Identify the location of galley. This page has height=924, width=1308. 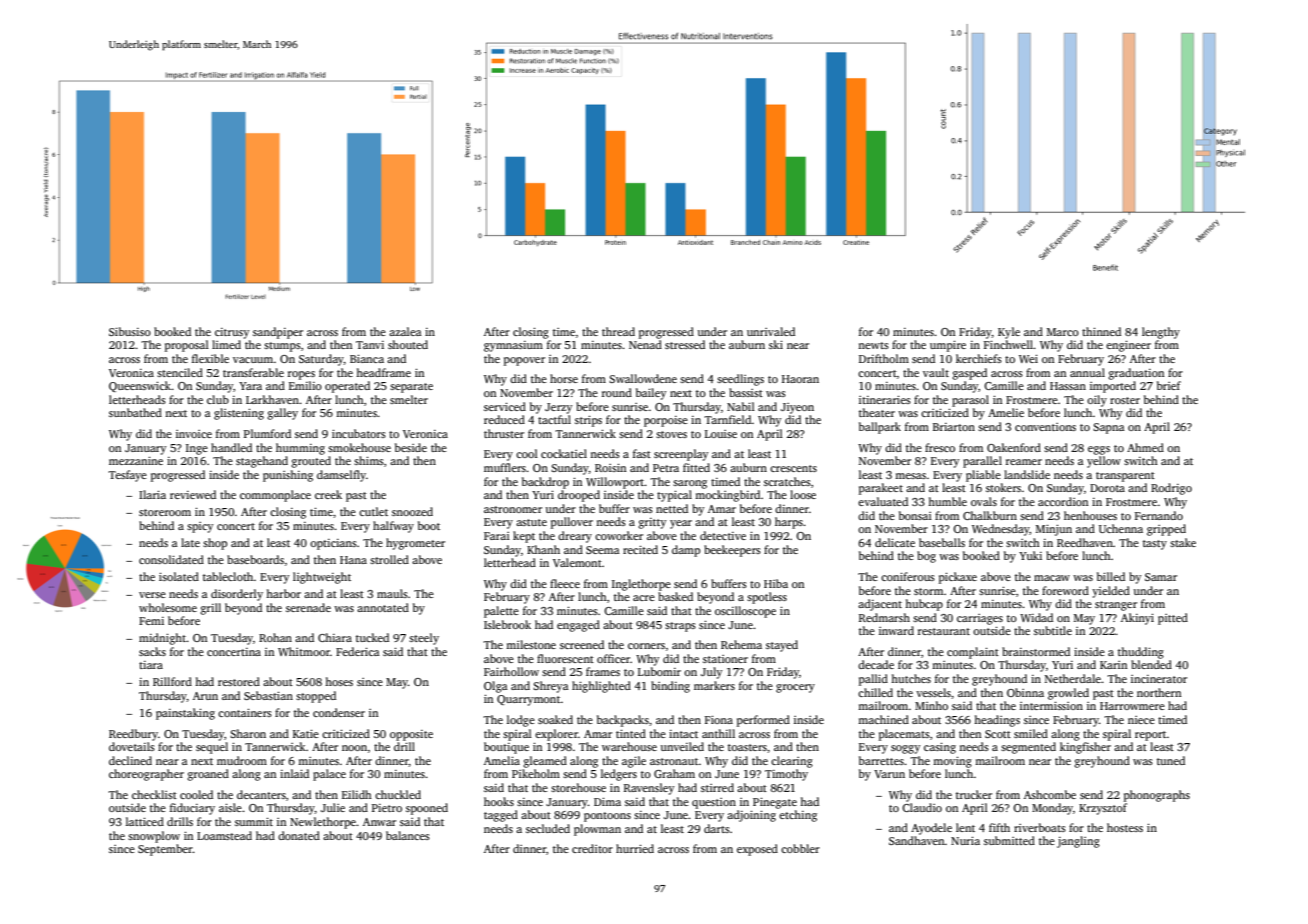
(282, 414).
